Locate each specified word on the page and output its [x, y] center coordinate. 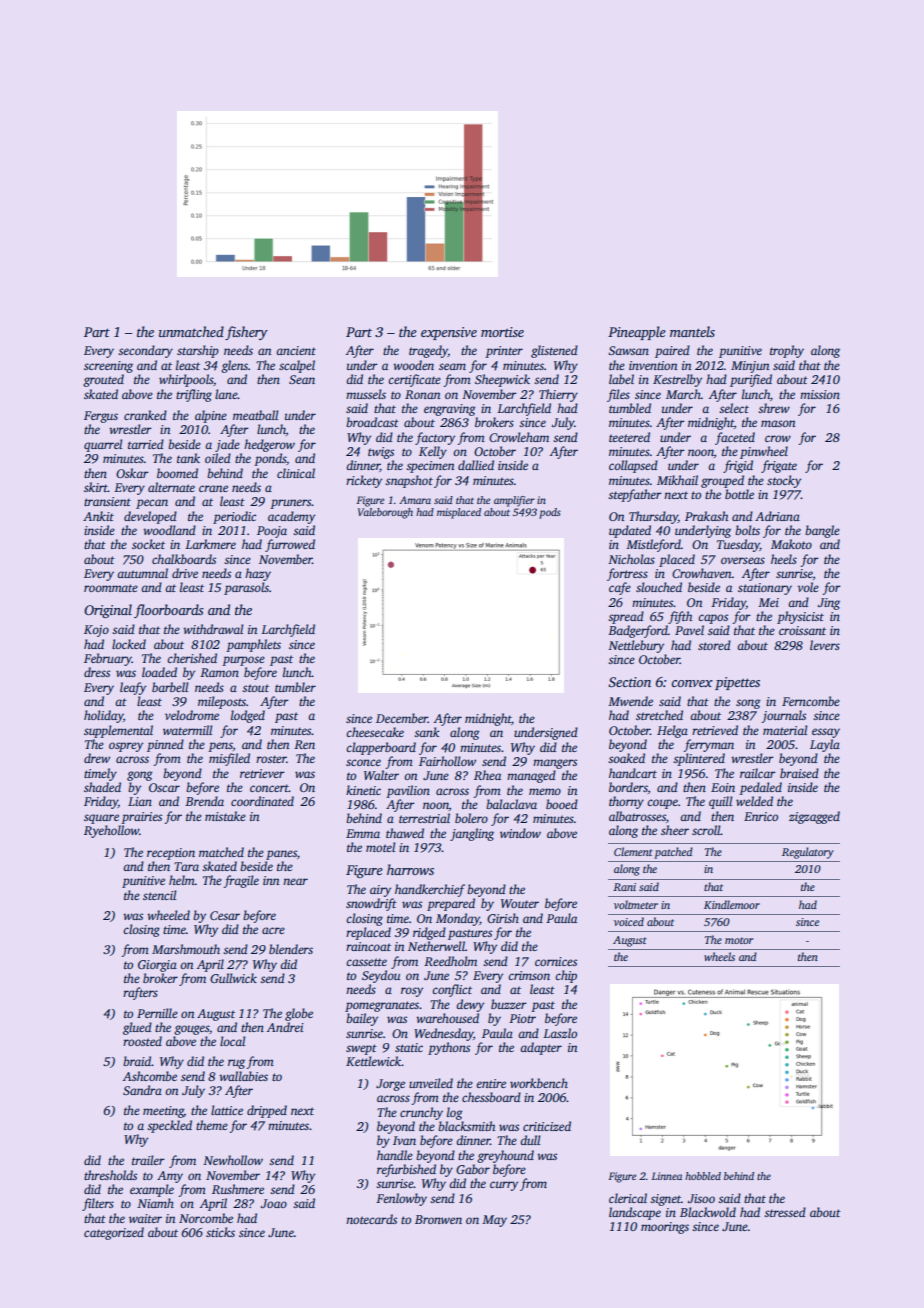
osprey [126, 747]
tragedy [428, 351]
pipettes [737, 683]
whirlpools [186, 380]
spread [626, 617]
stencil [159, 895]
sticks [220, 1232]
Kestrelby [677, 380]
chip [566, 976]
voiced [629, 921]
